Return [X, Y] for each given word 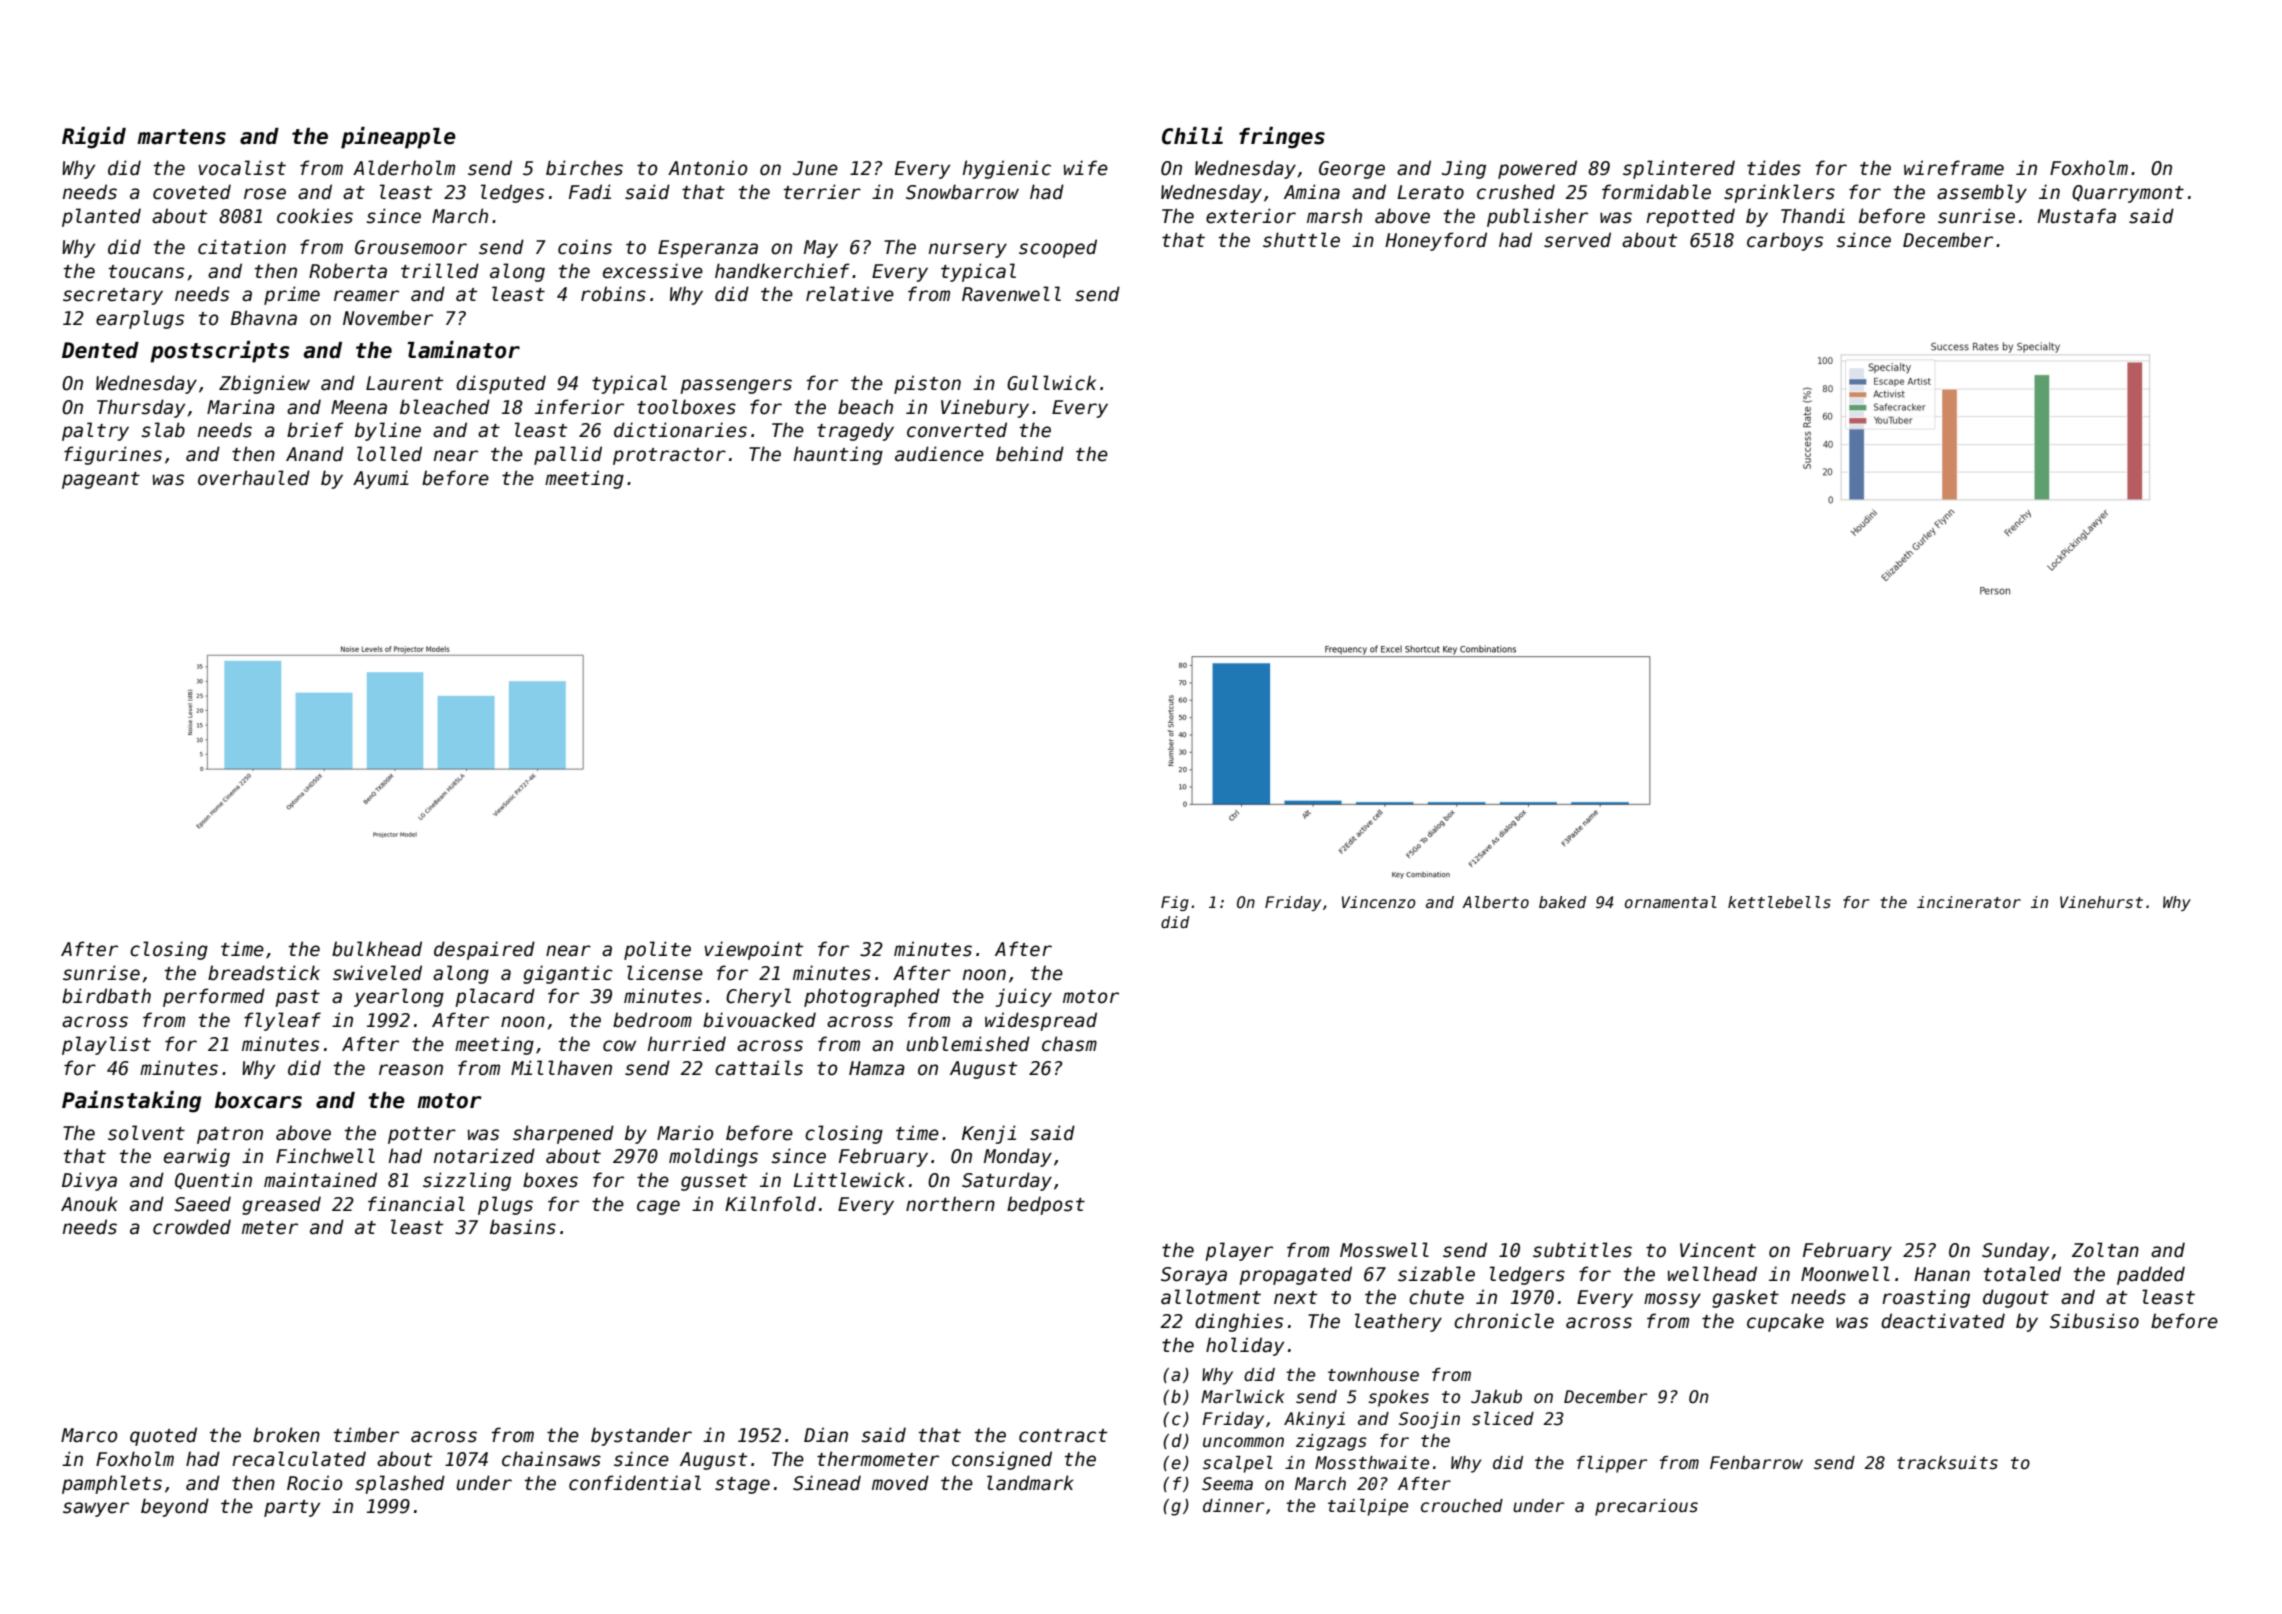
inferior [579, 407]
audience [939, 454]
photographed [872, 997]
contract [1063, 1436]
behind [1030, 454]
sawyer [96, 1509]
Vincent [1718, 1250]
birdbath [106, 996]
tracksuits [1947, 1463]
